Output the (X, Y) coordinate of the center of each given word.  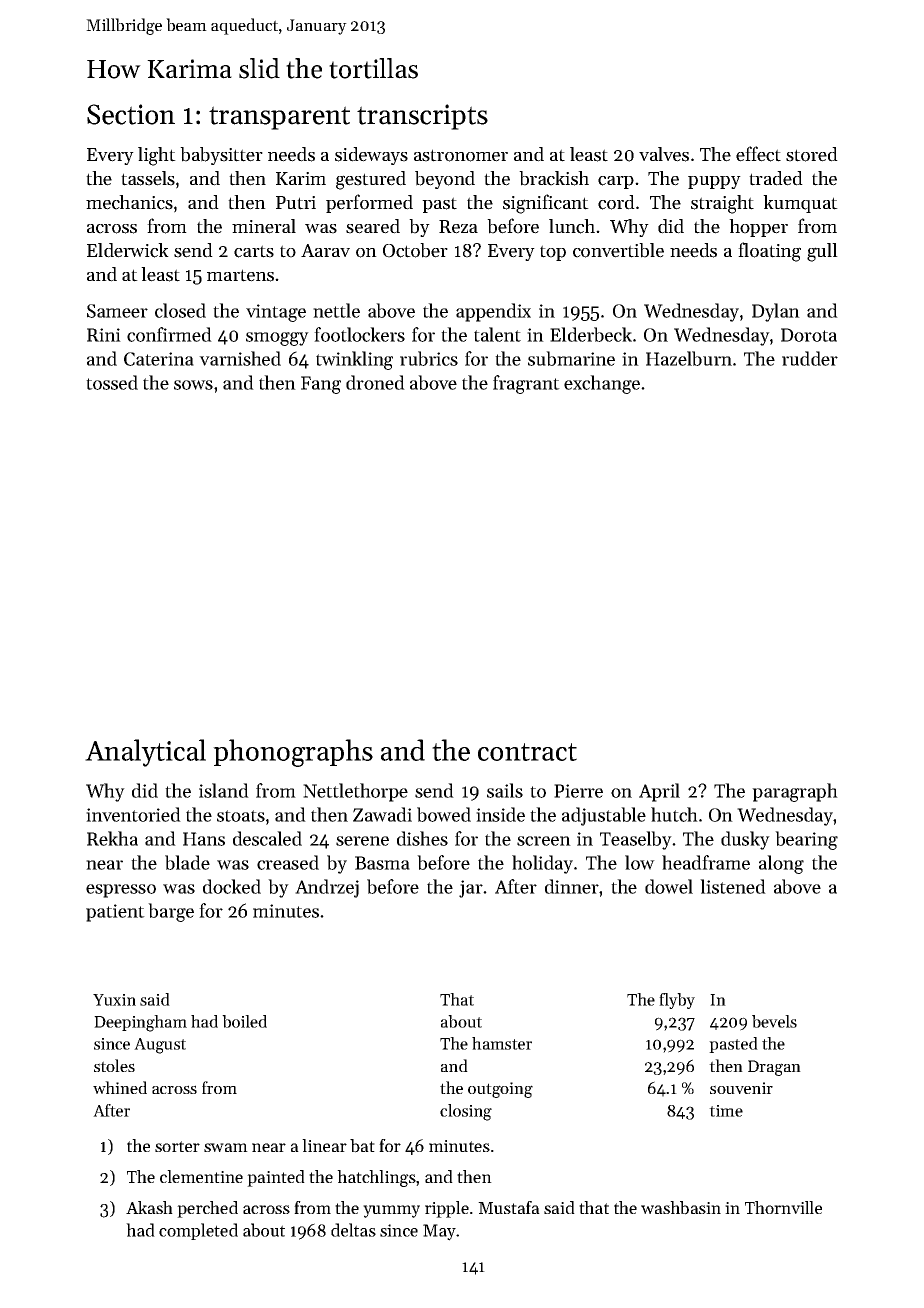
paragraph (795, 792)
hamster (502, 1043)
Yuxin (114, 1000)
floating (769, 252)
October (415, 250)
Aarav (325, 250)
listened (733, 886)
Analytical (145, 753)
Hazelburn (689, 358)
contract (527, 752)
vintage (276, 313)
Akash (149, 1207)
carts (254, 251)
